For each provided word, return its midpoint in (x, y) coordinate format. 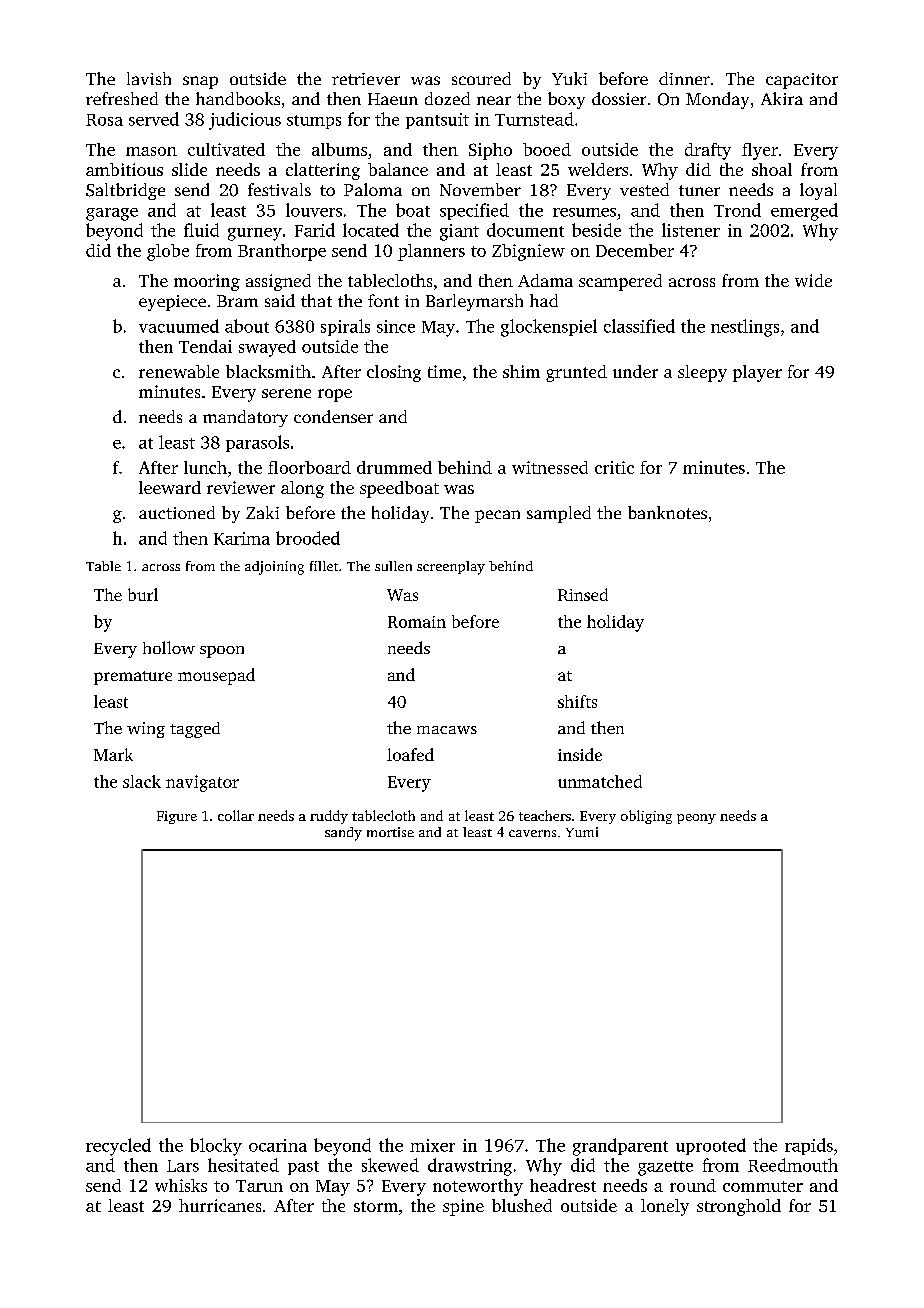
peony (696, 819)
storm (376, 1206)
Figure (177, 817)
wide (813, 280)
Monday (717, 100)
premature (133, 678)
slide (189, 169)
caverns (532, 833)
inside (580, 754)
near (494, 100)
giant (459, 232)
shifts (577, 701)
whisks (181, 1185)
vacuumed (179, 326)
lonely (665, 1207)
